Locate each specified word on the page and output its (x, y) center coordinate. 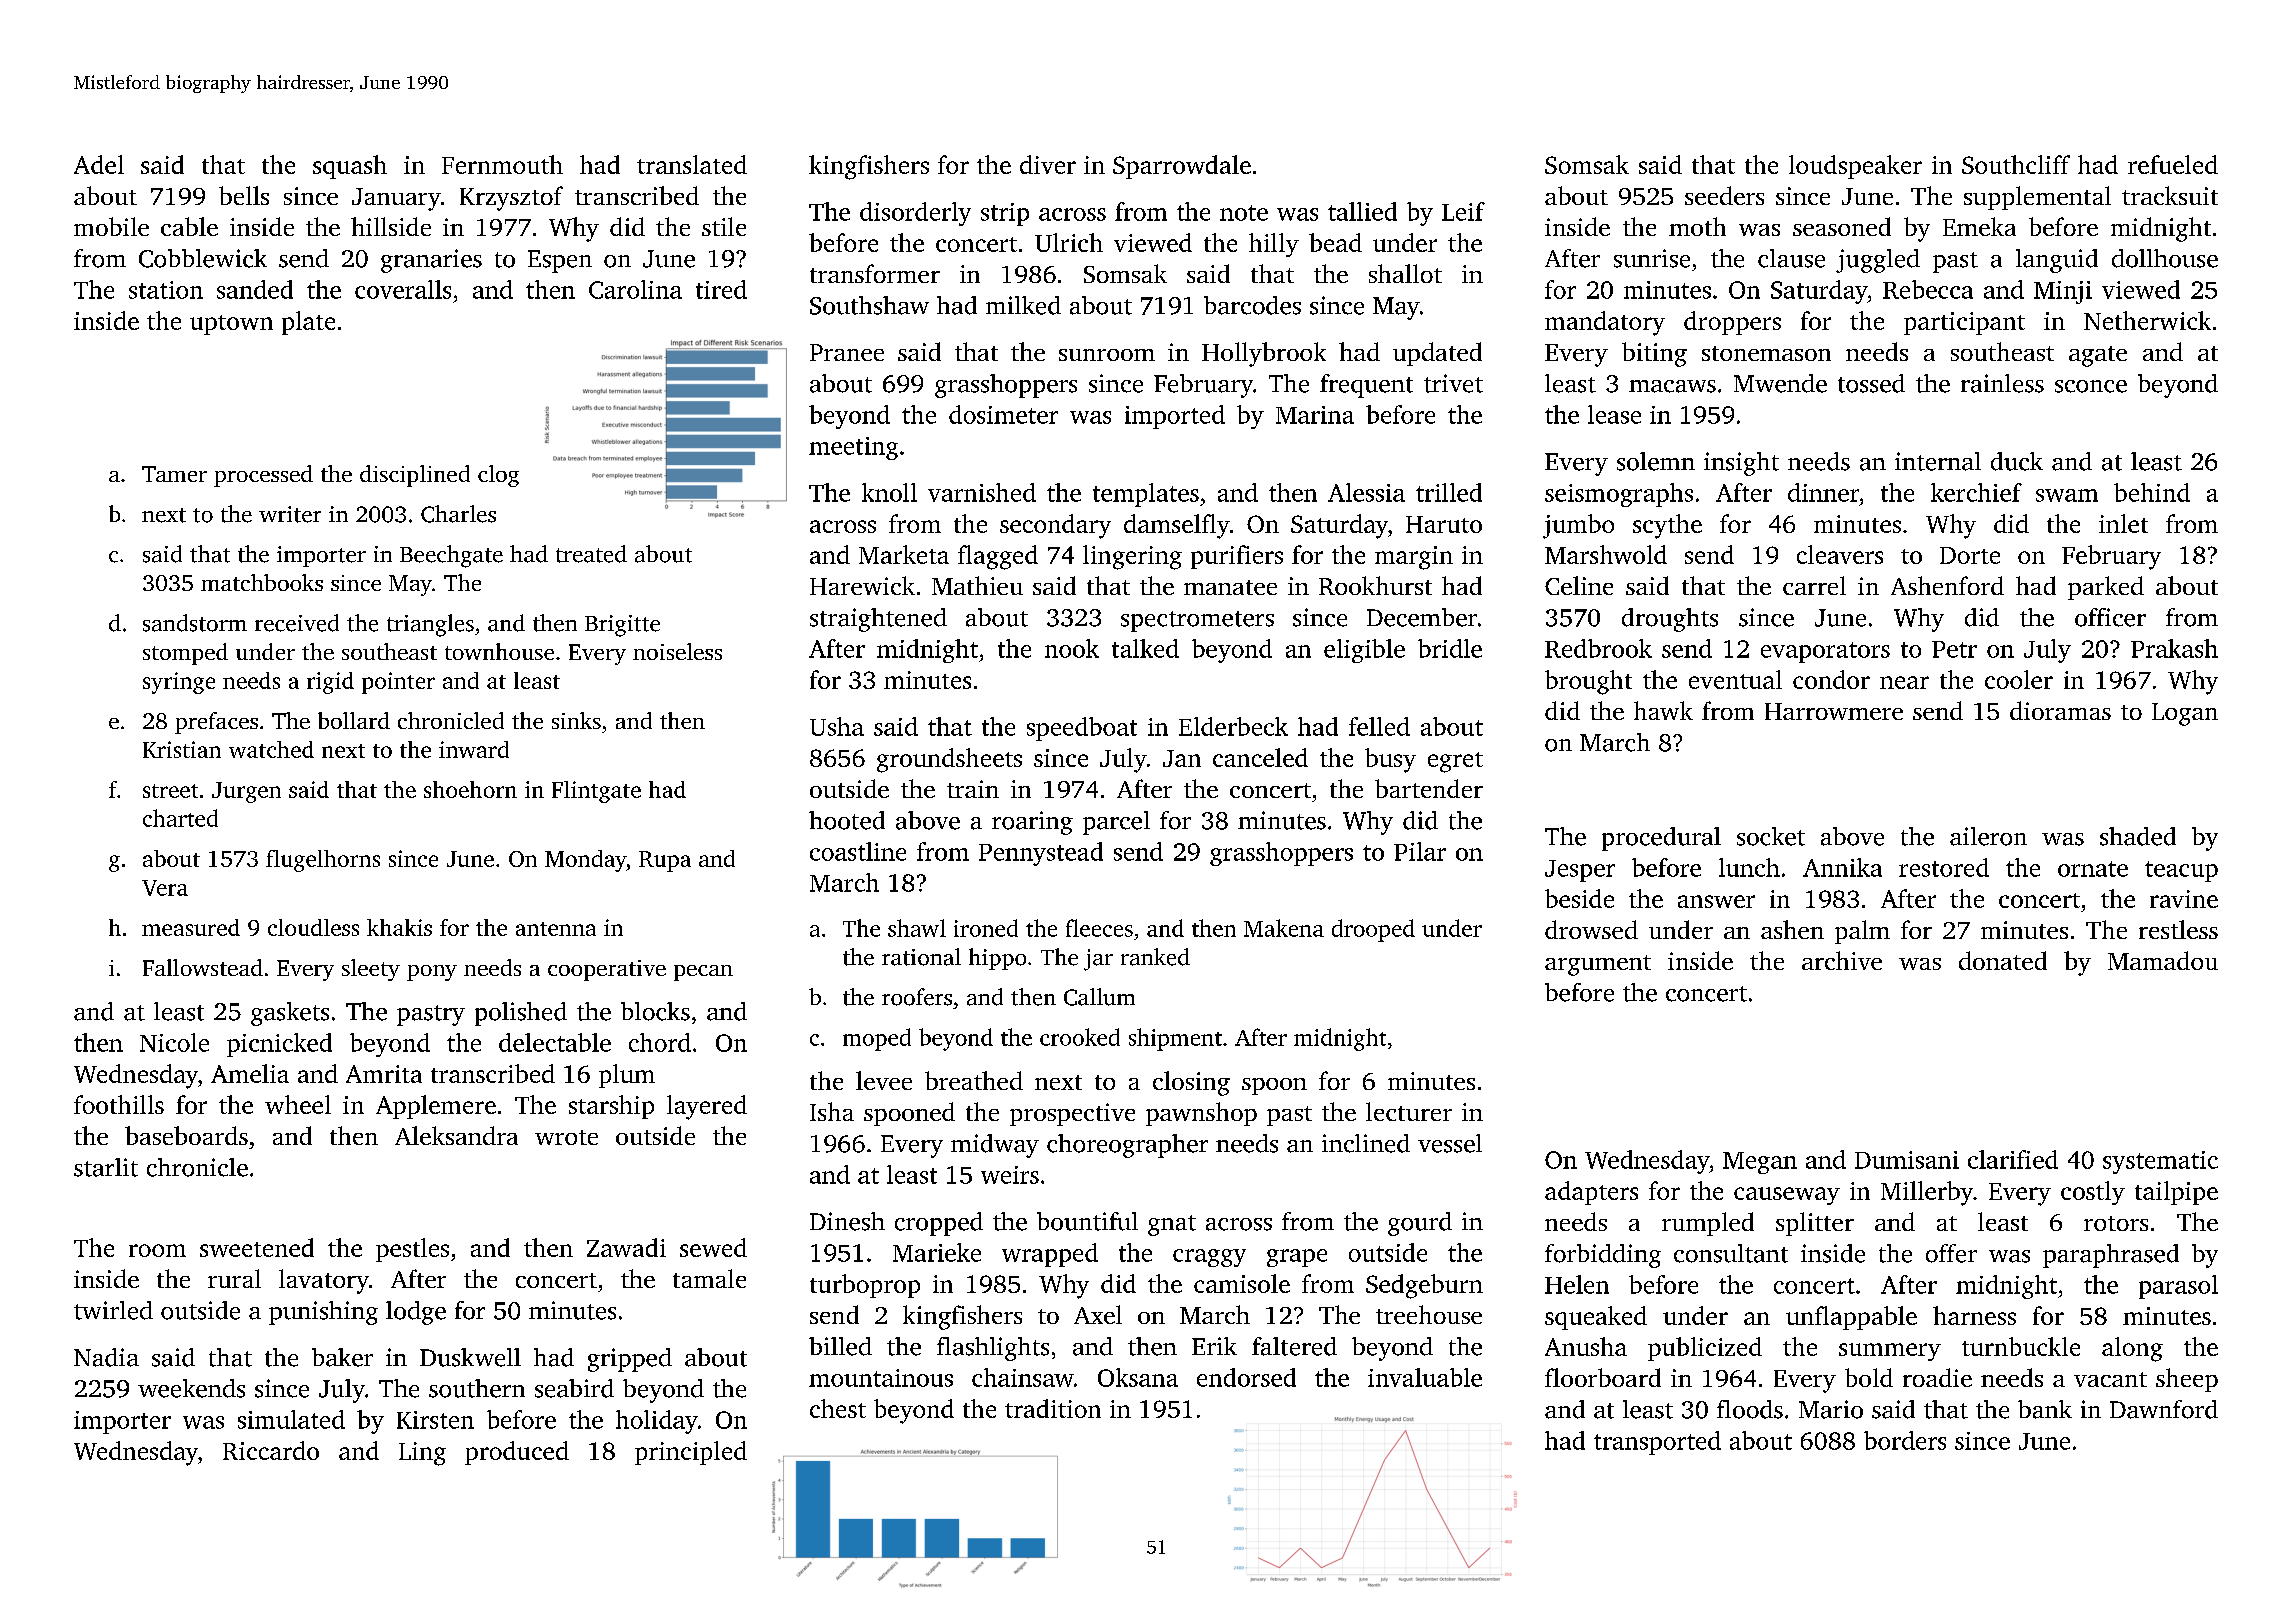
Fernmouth (502, 164)
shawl (917, 928)
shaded (2138, 836)
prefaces (216, 723)
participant (1964, 323)
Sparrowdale (1182, 167)
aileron (1988, 836)
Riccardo (271, 1450)
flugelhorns (323, 861)
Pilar (1420, 851)
